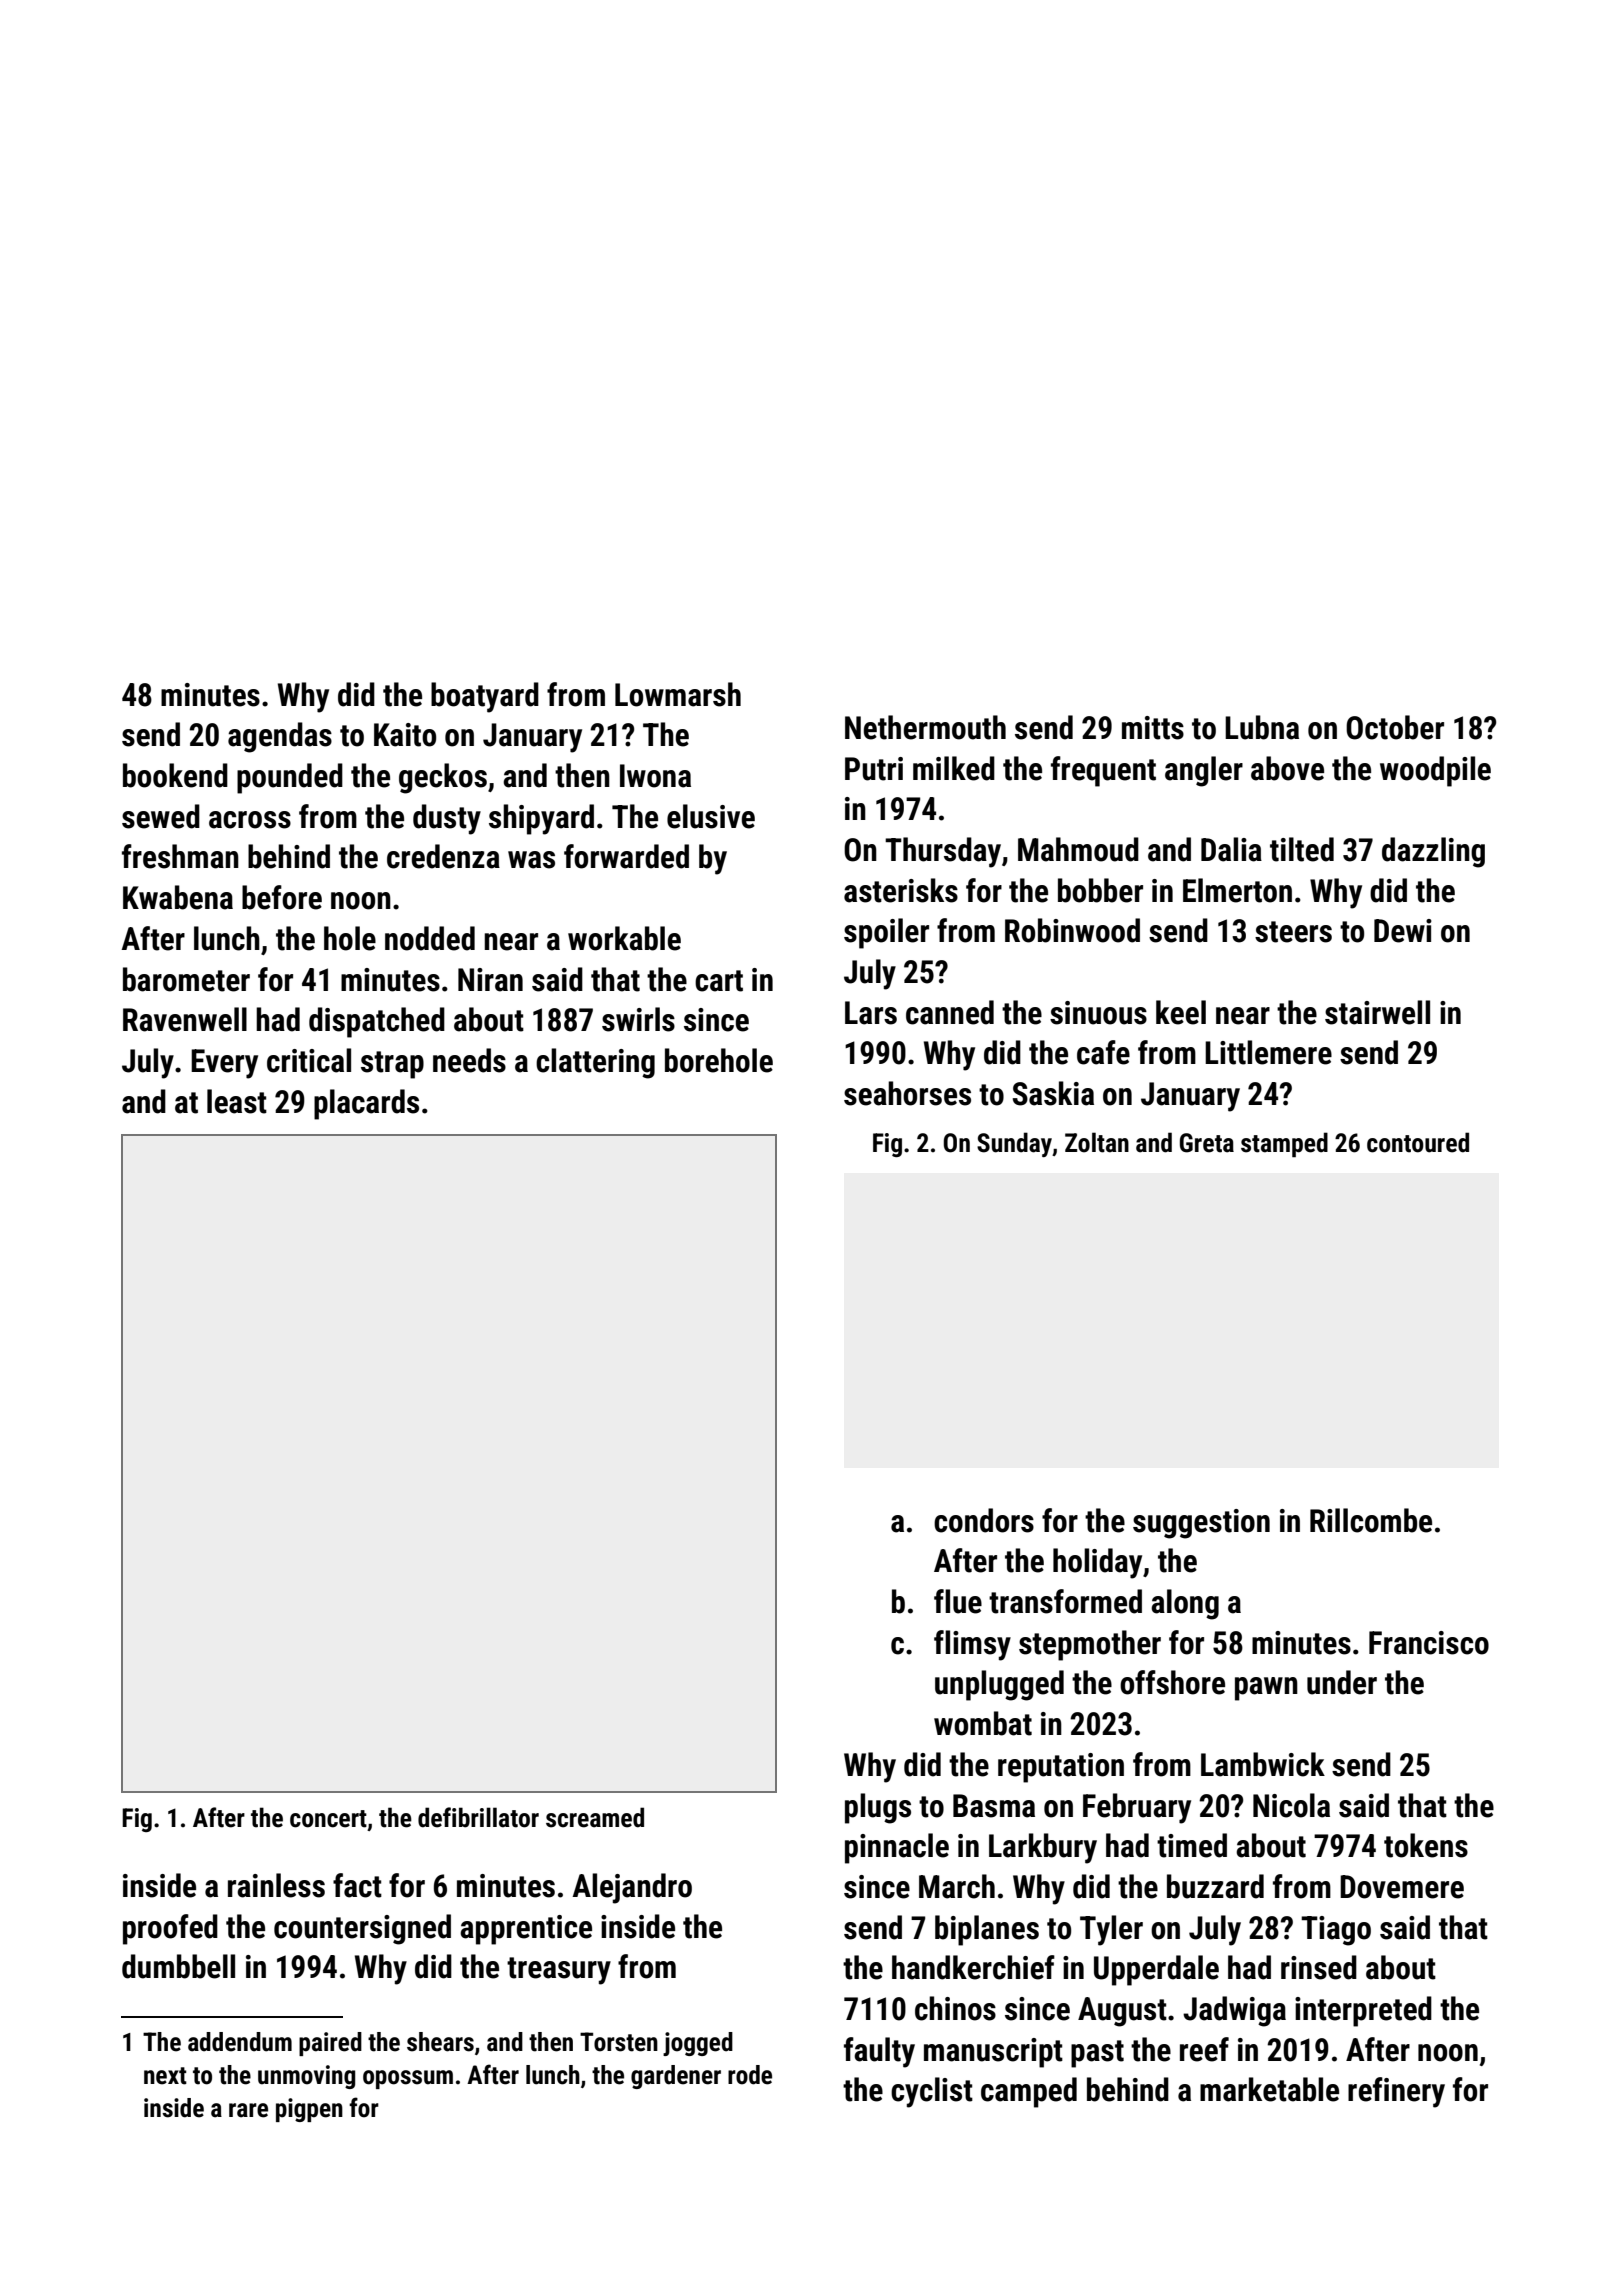 This screenshot has width=1620, height=2292. What do you see at coordinates (328, 1819) in the screenshot?
I see `concert` at bounding box center [328, 1819].
